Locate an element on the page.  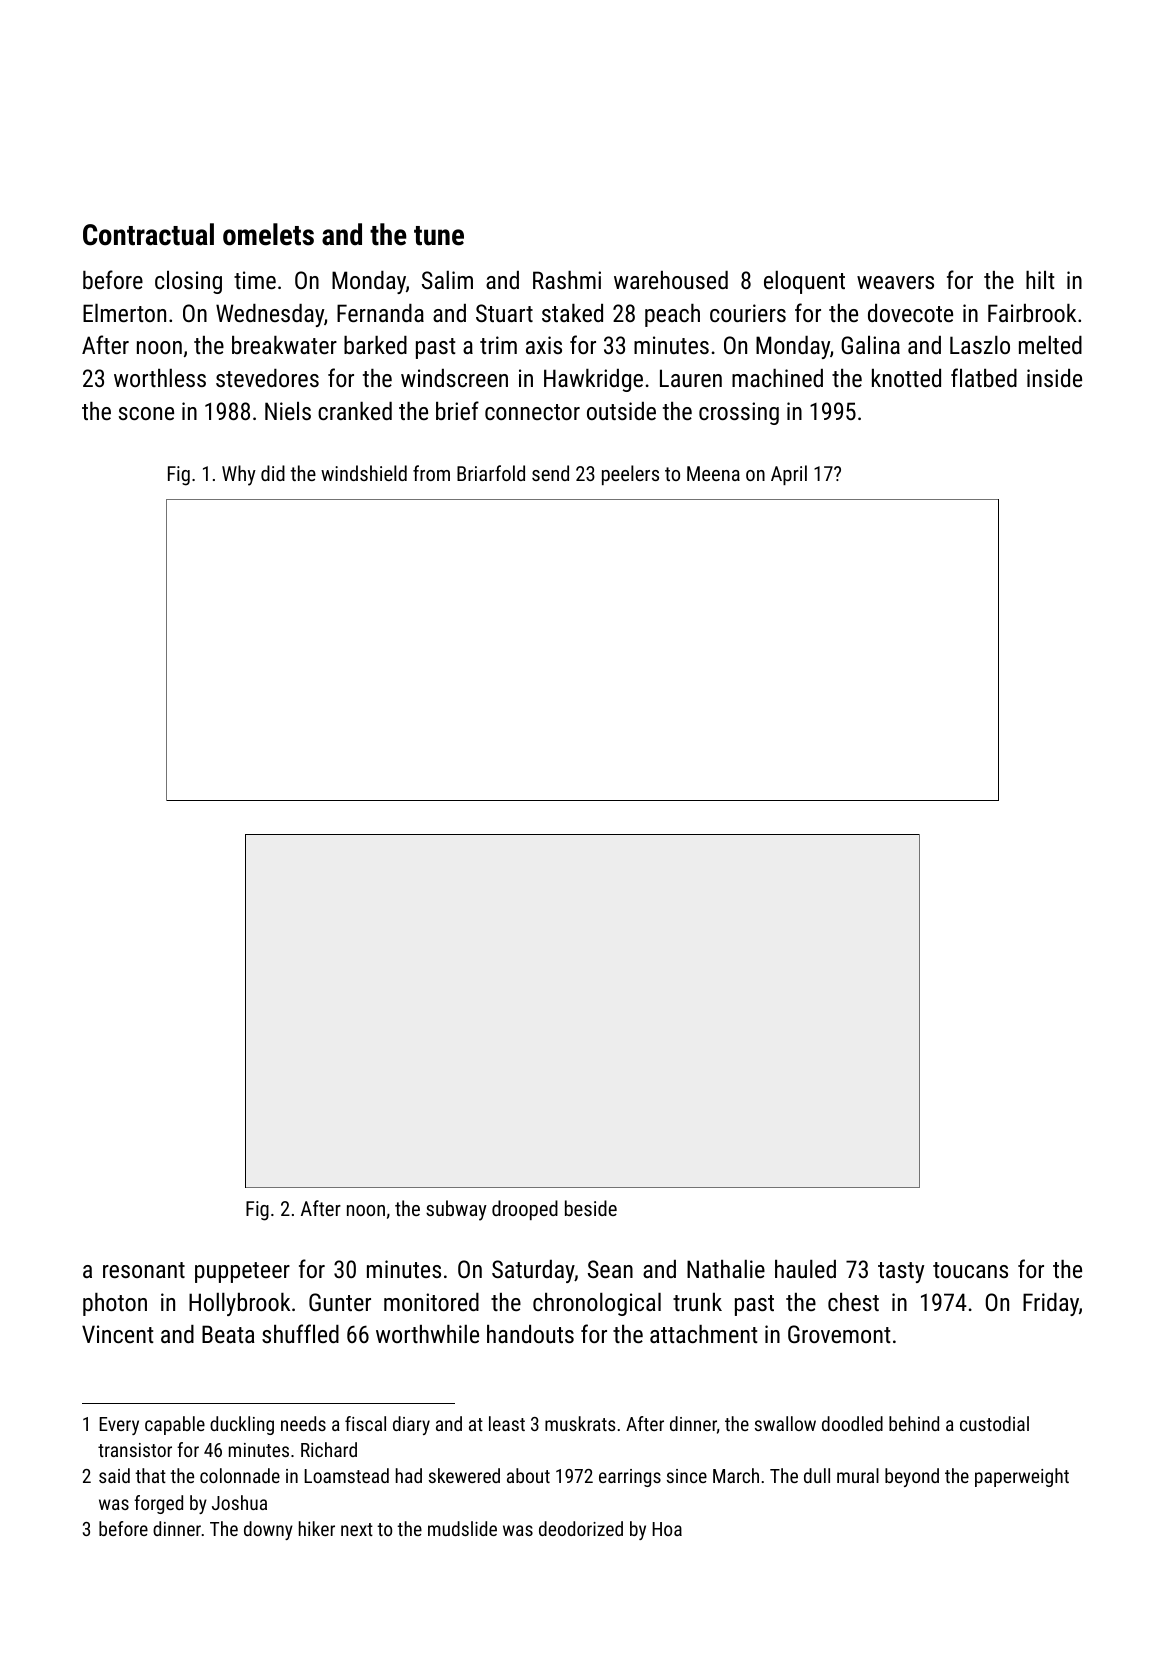
Friday is located at coordinates (1051, 1304).
